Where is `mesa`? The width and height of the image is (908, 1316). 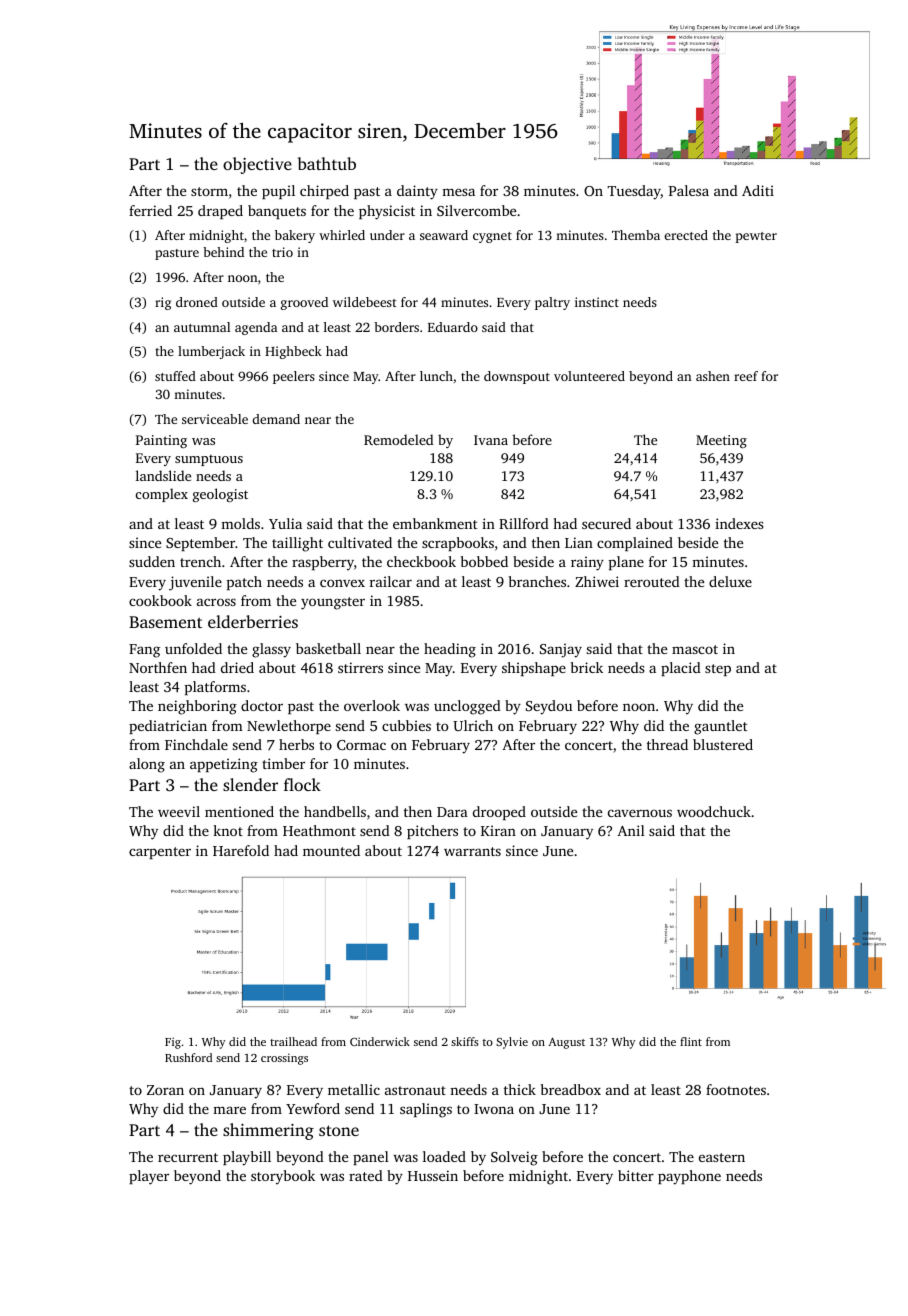
mesa is located at coordinates (458, 192).
